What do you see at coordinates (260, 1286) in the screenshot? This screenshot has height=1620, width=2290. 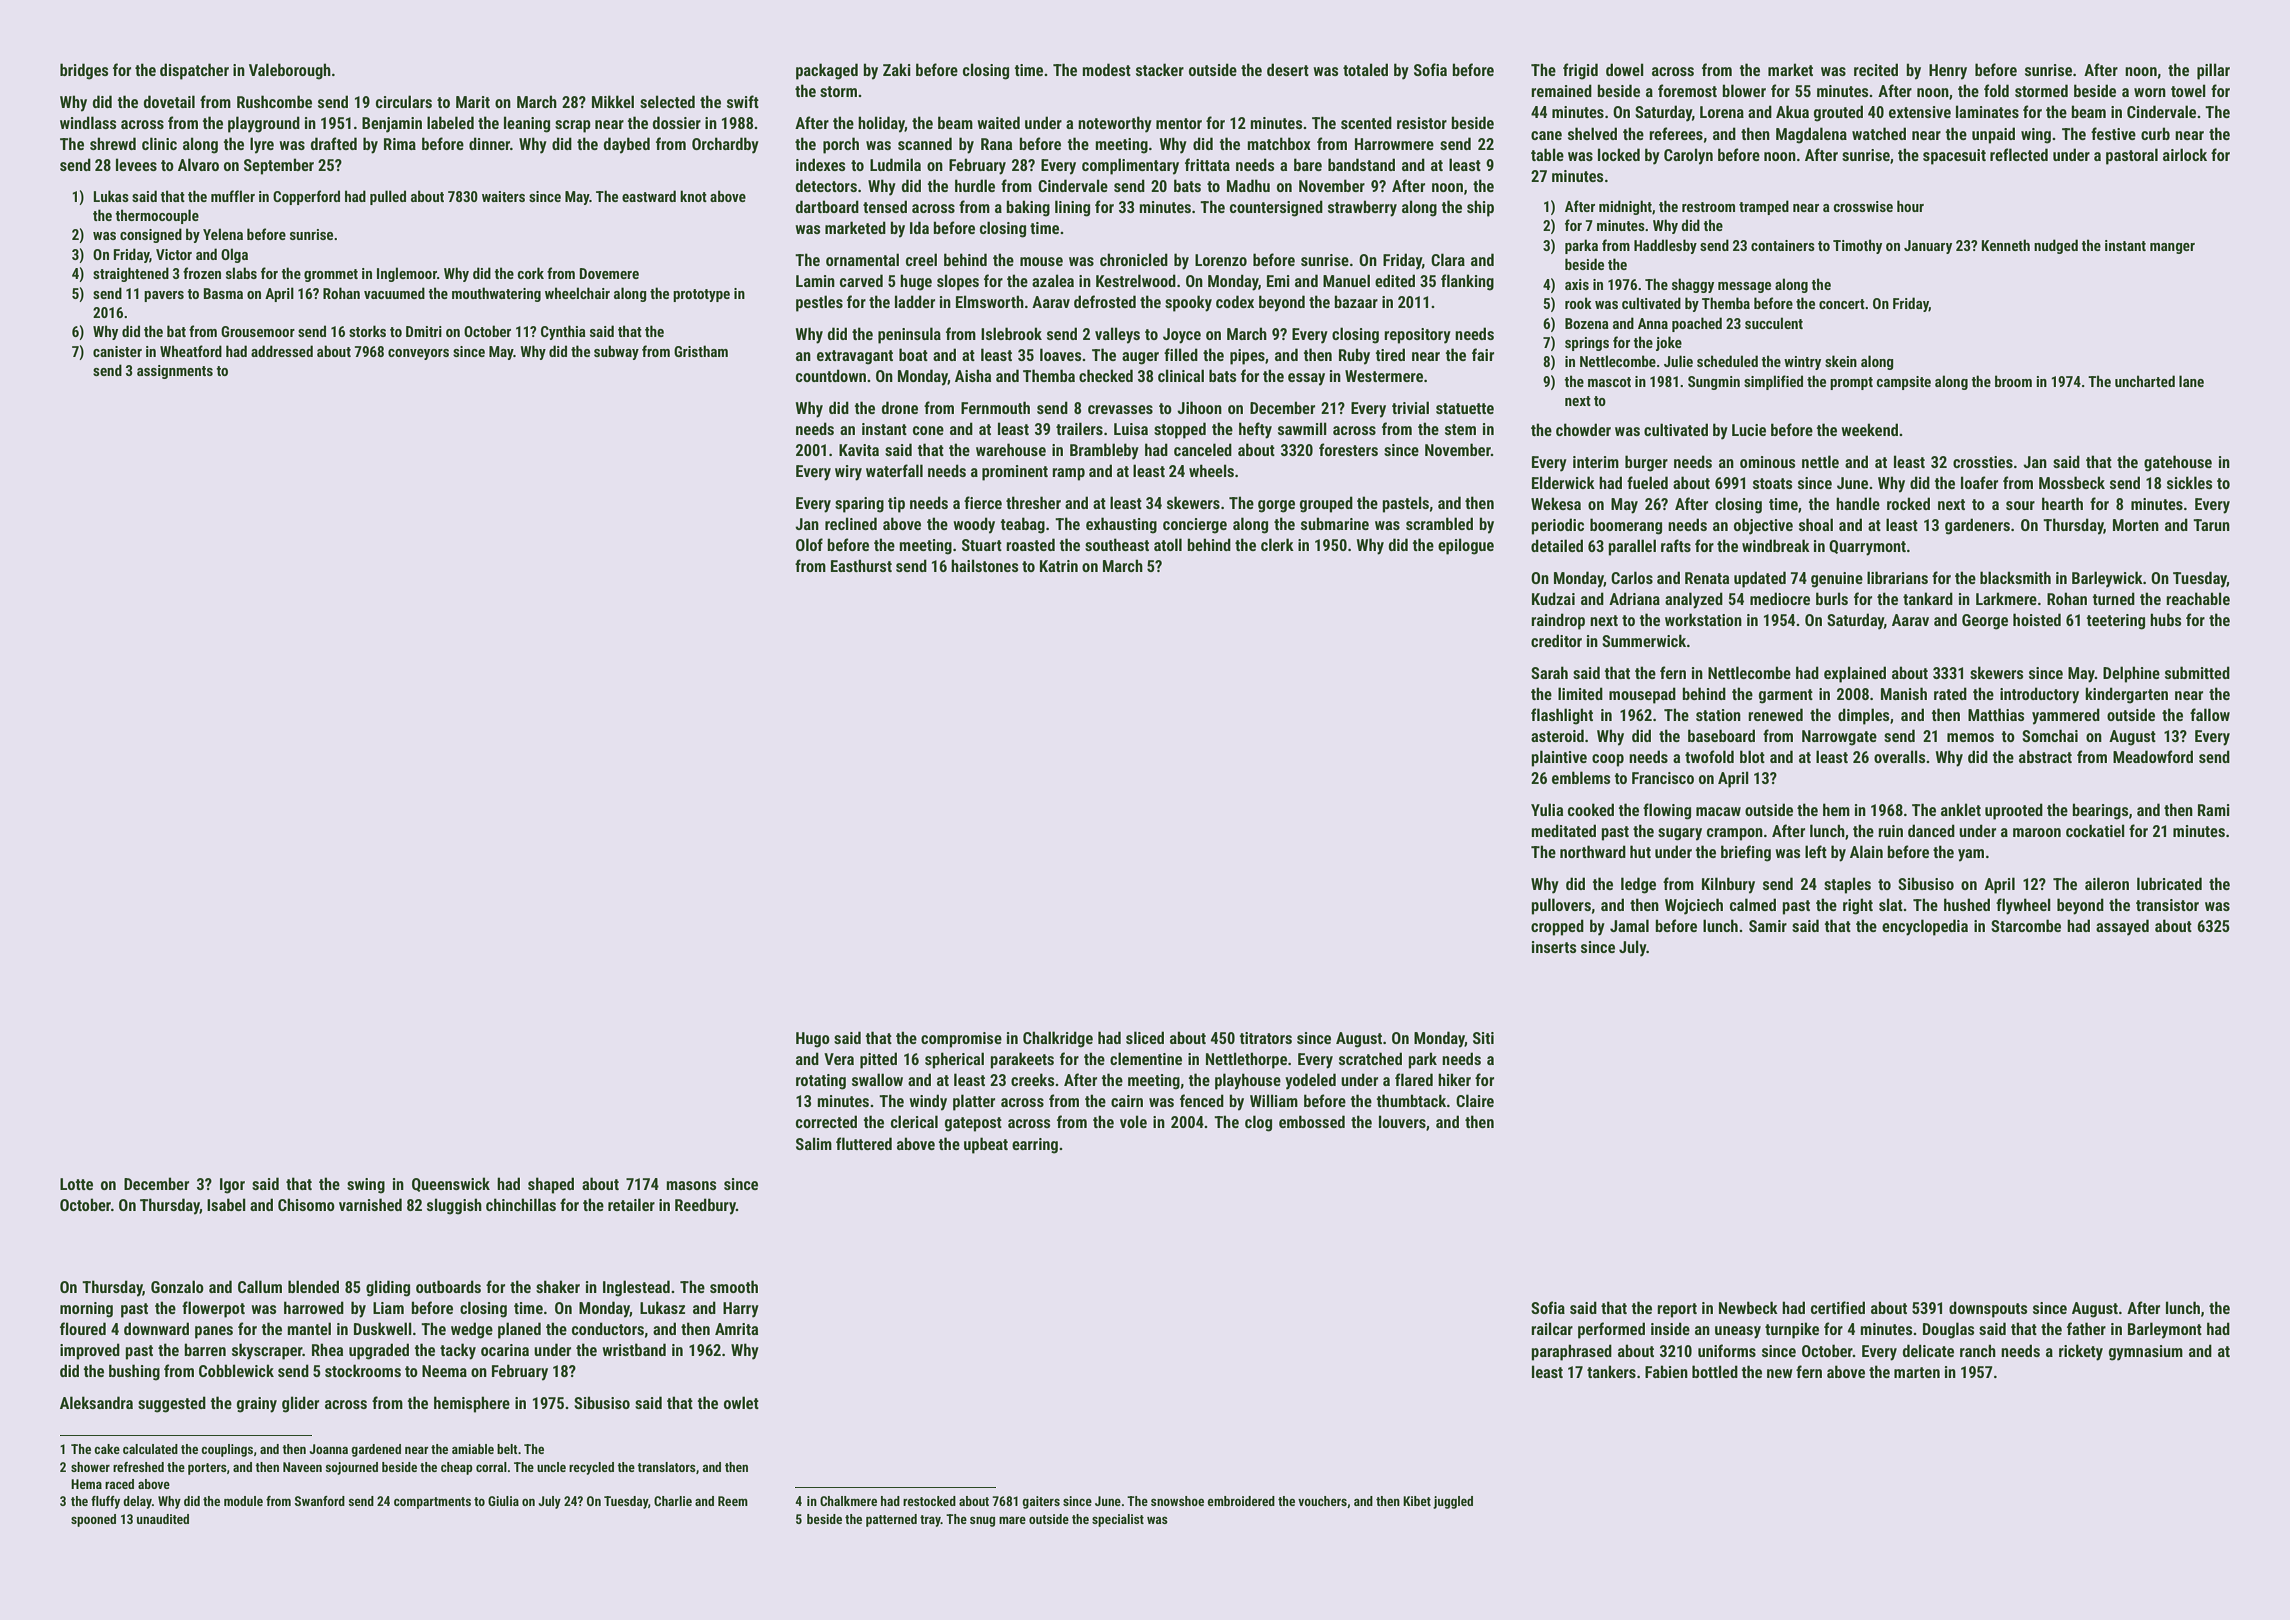 I see `Callum` at bounding box center [260, 1286].
